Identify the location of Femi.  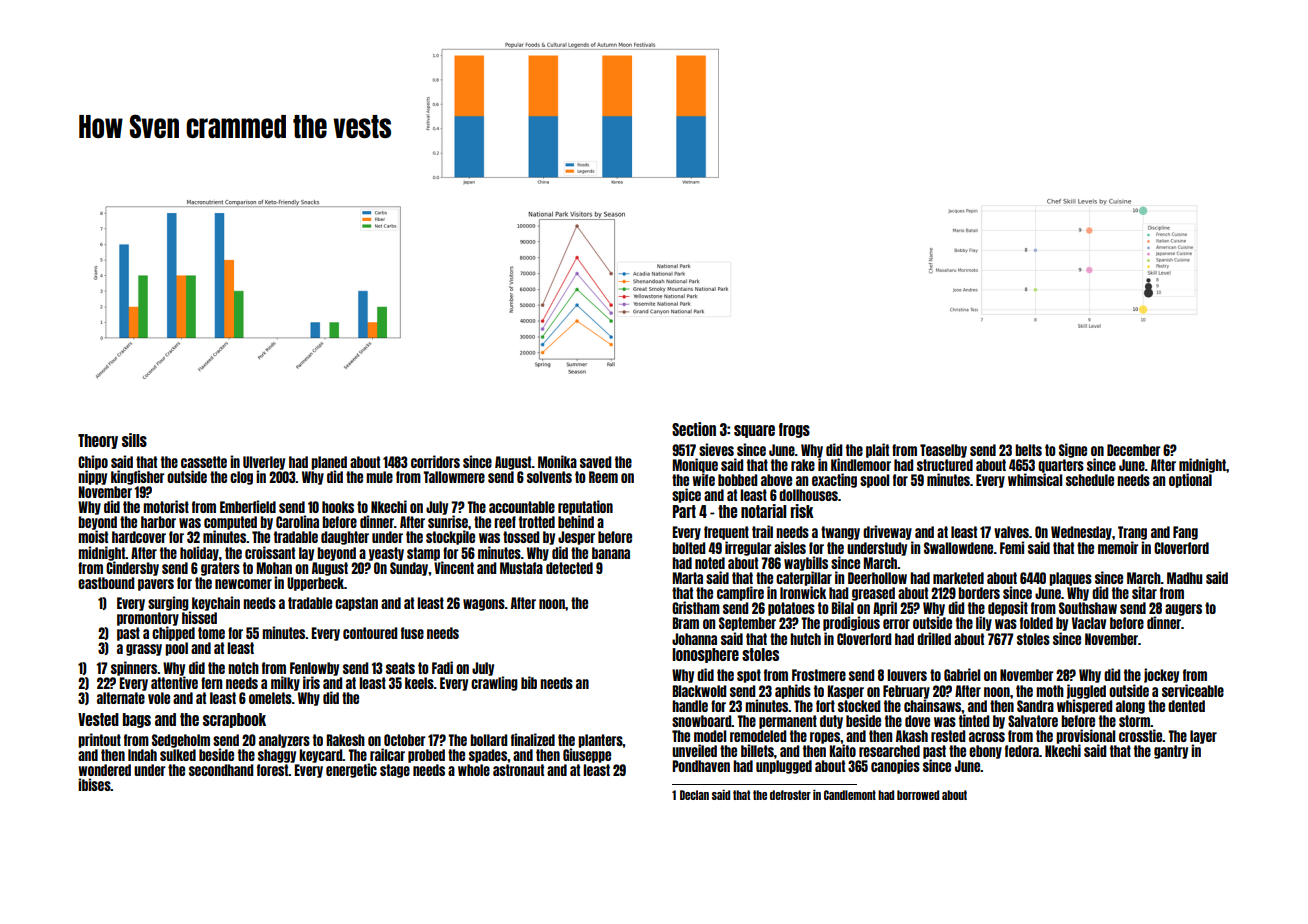
(1012, 547).
